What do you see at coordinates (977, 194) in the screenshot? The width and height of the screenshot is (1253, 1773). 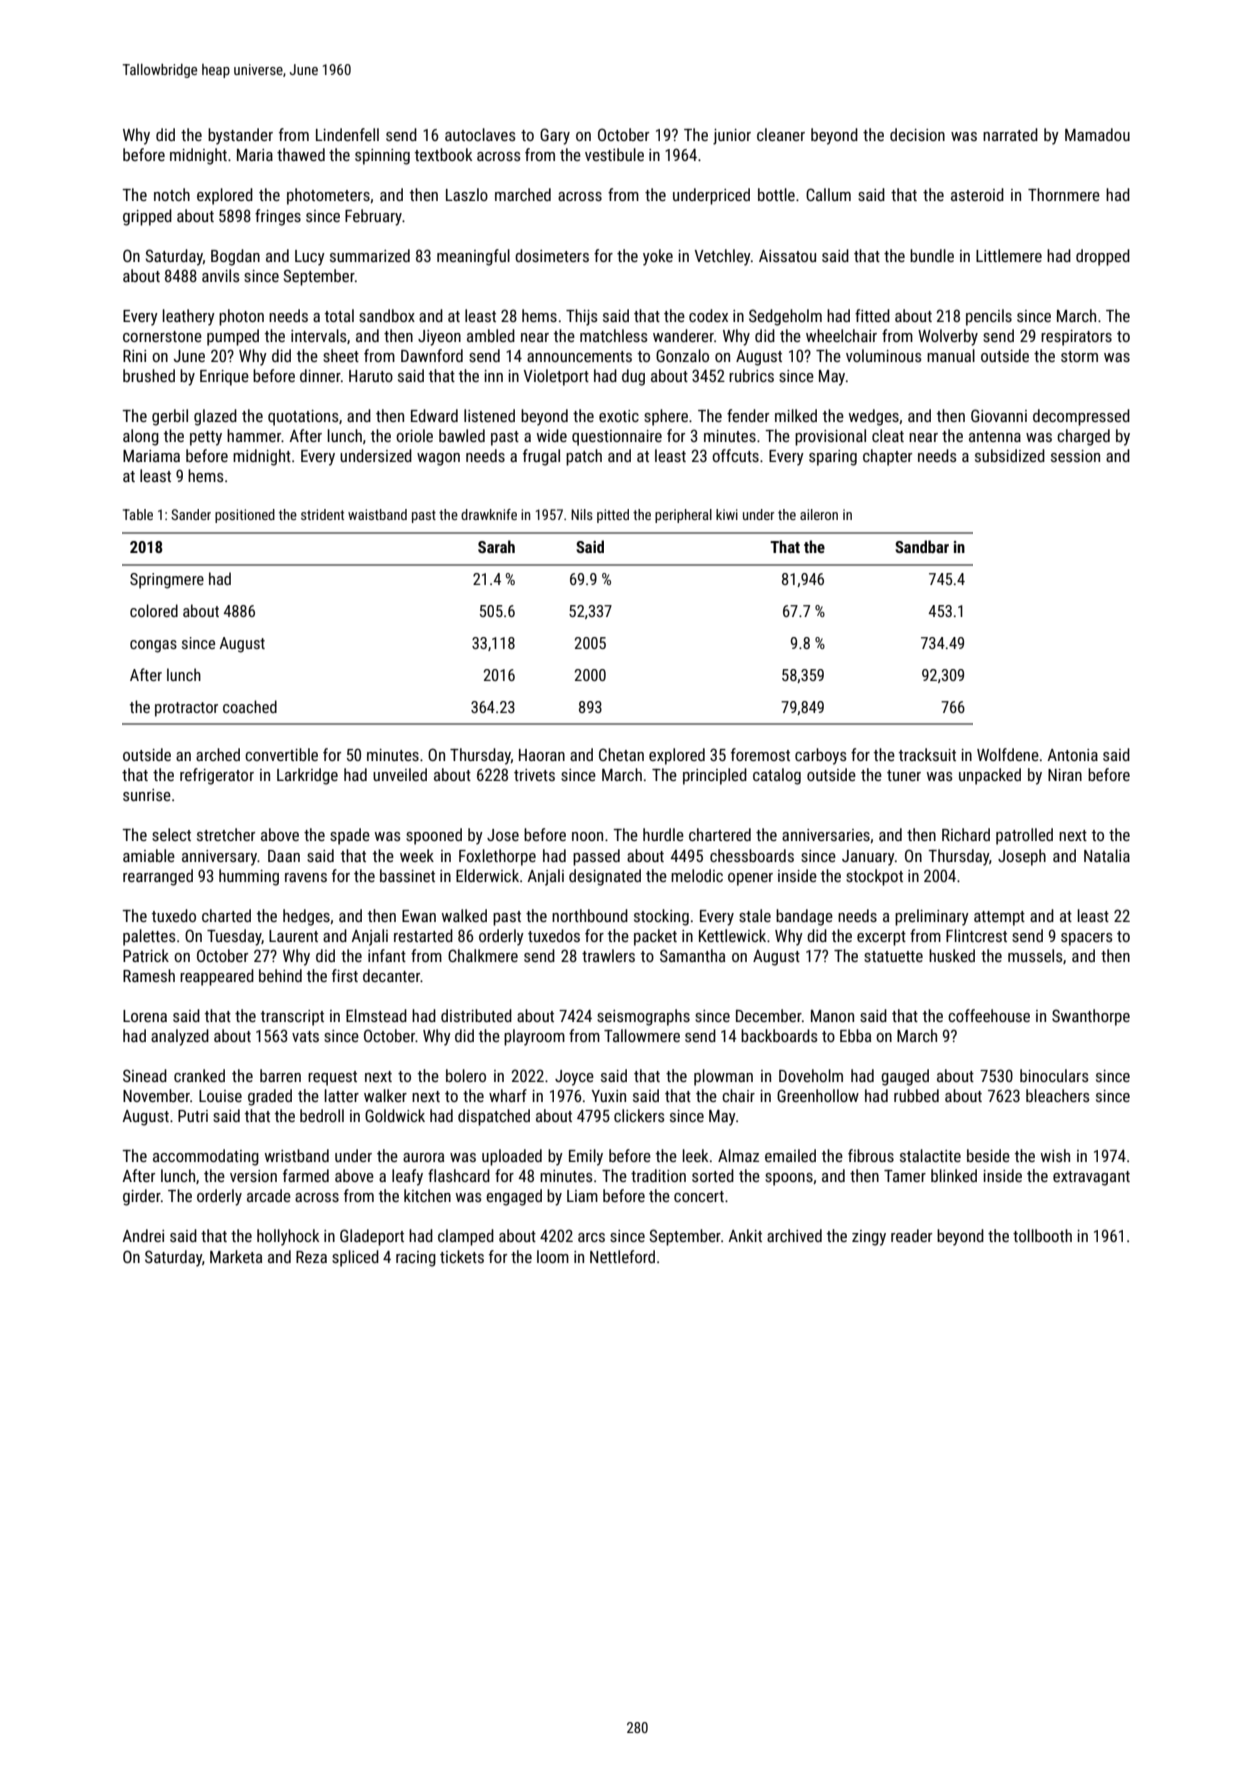 I see `asteroid` at bounding box center [977, 194].
